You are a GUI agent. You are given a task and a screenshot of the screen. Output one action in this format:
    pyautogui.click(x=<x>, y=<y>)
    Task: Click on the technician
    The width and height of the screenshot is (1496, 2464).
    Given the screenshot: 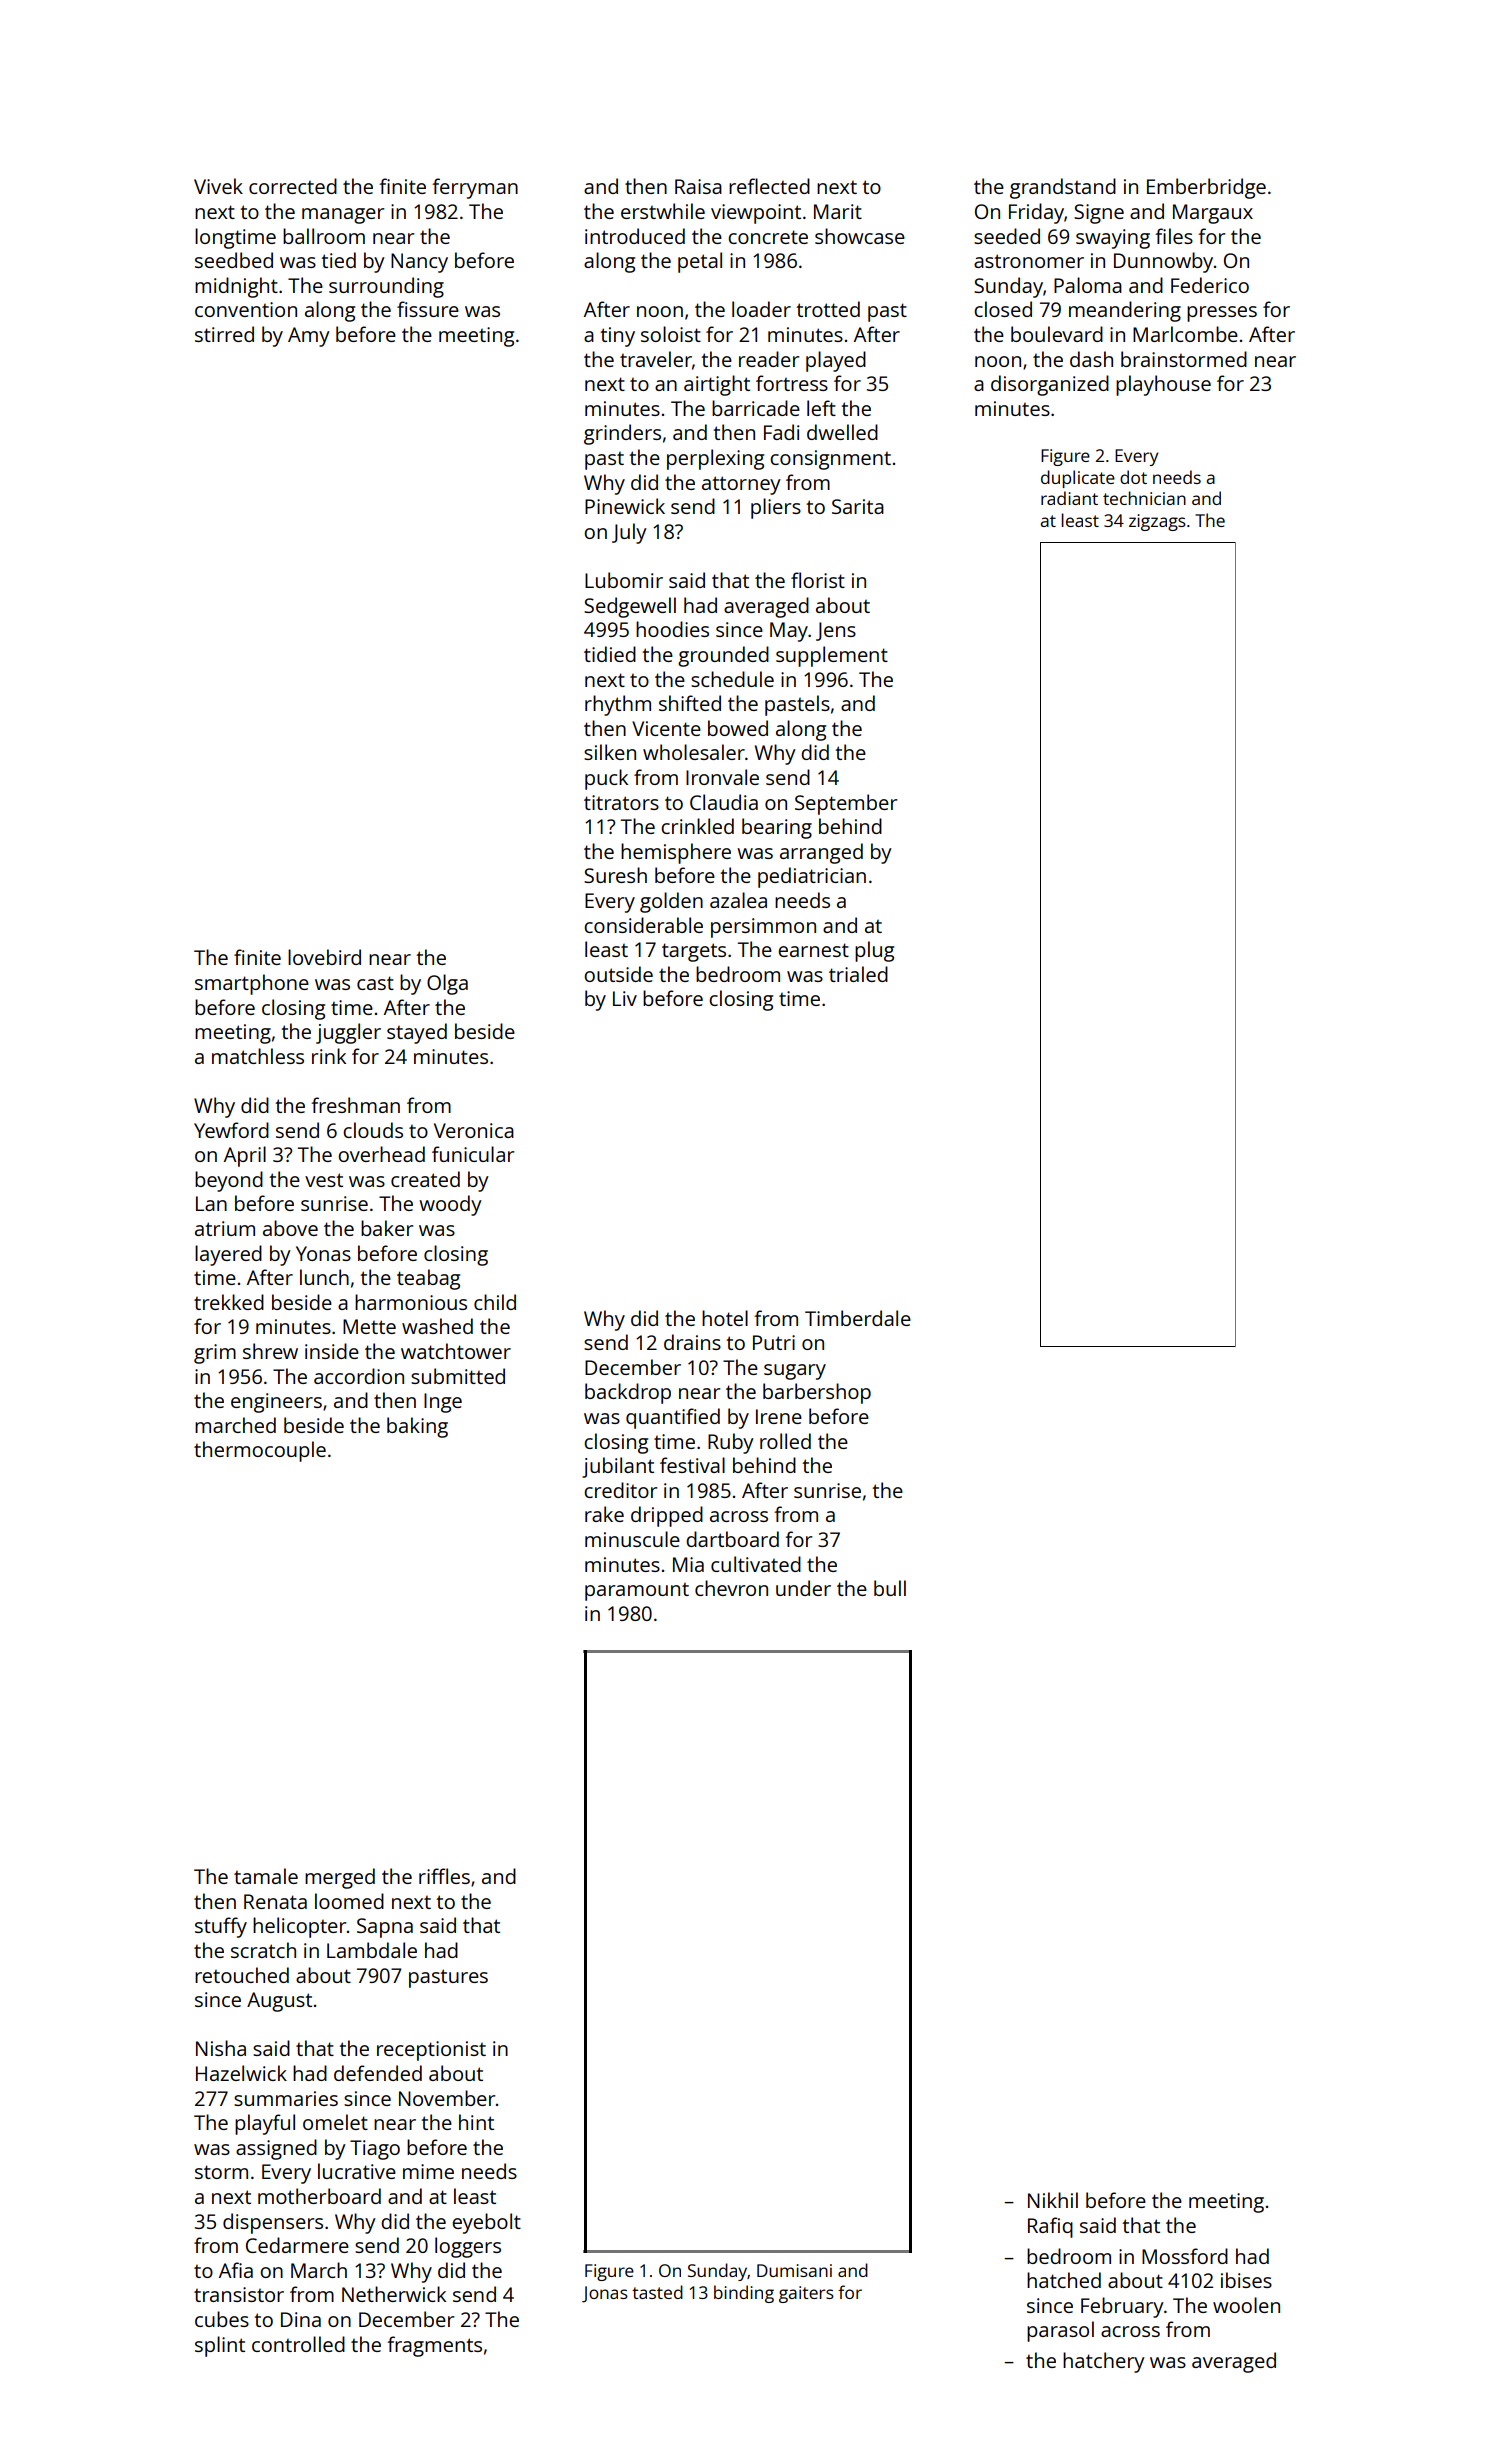 What is the action you would take?
    pyautogui.click(x=1144, y=498)
